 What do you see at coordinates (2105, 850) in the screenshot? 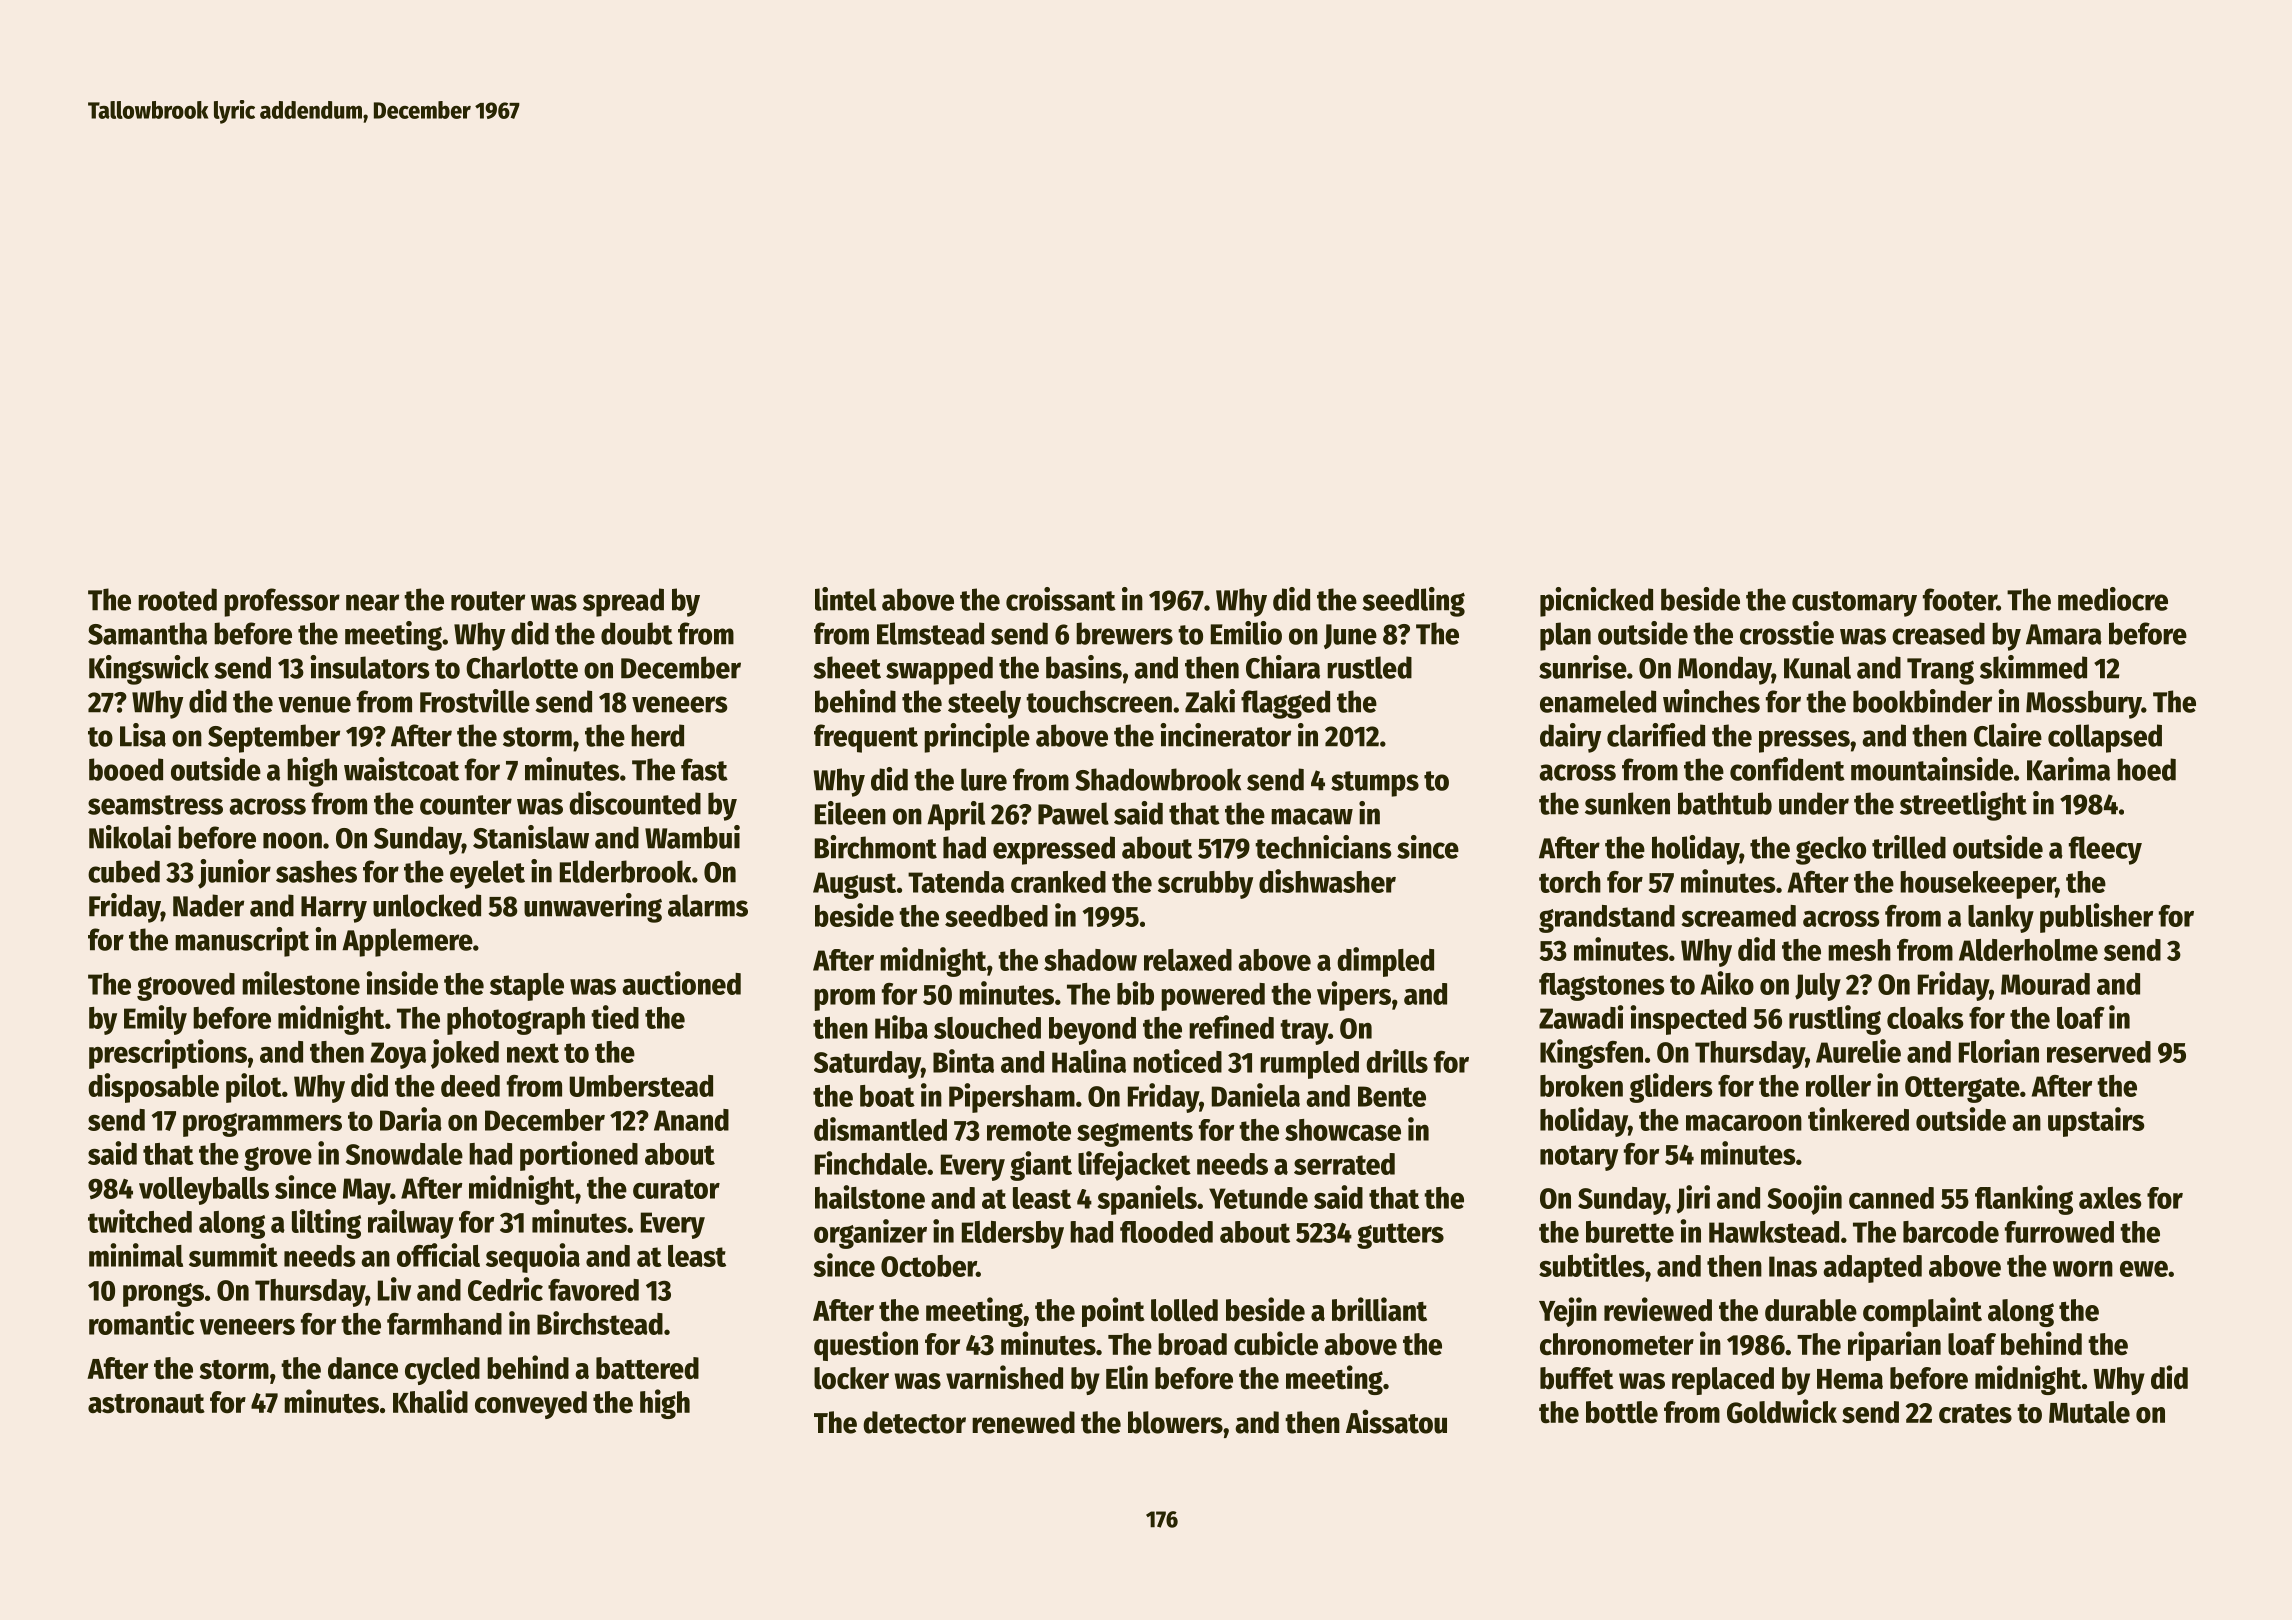
I see `fleecy` at bounding box center [2105, 850].
